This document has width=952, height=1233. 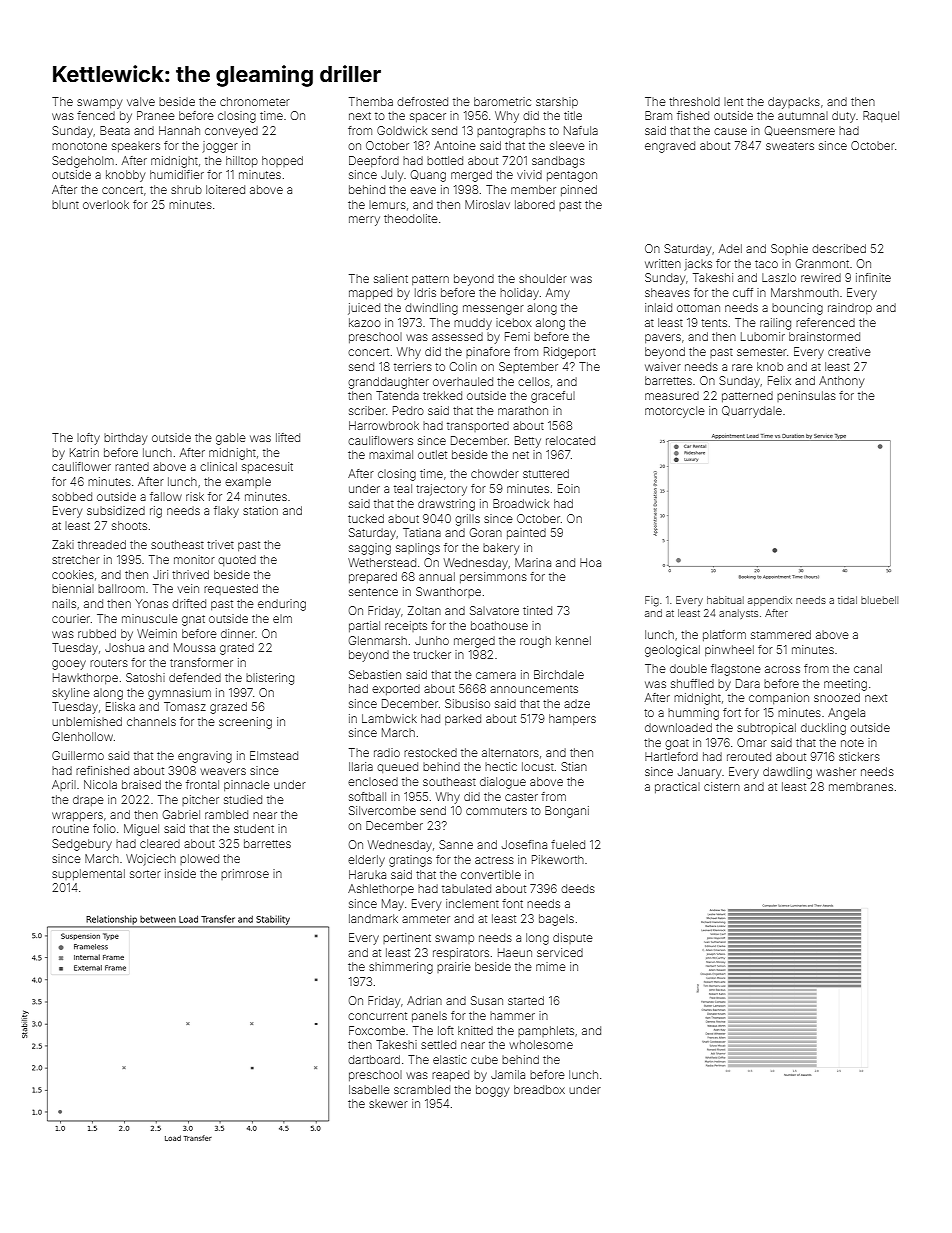 I want to click on supplemental, so click(x=88, y=874).
